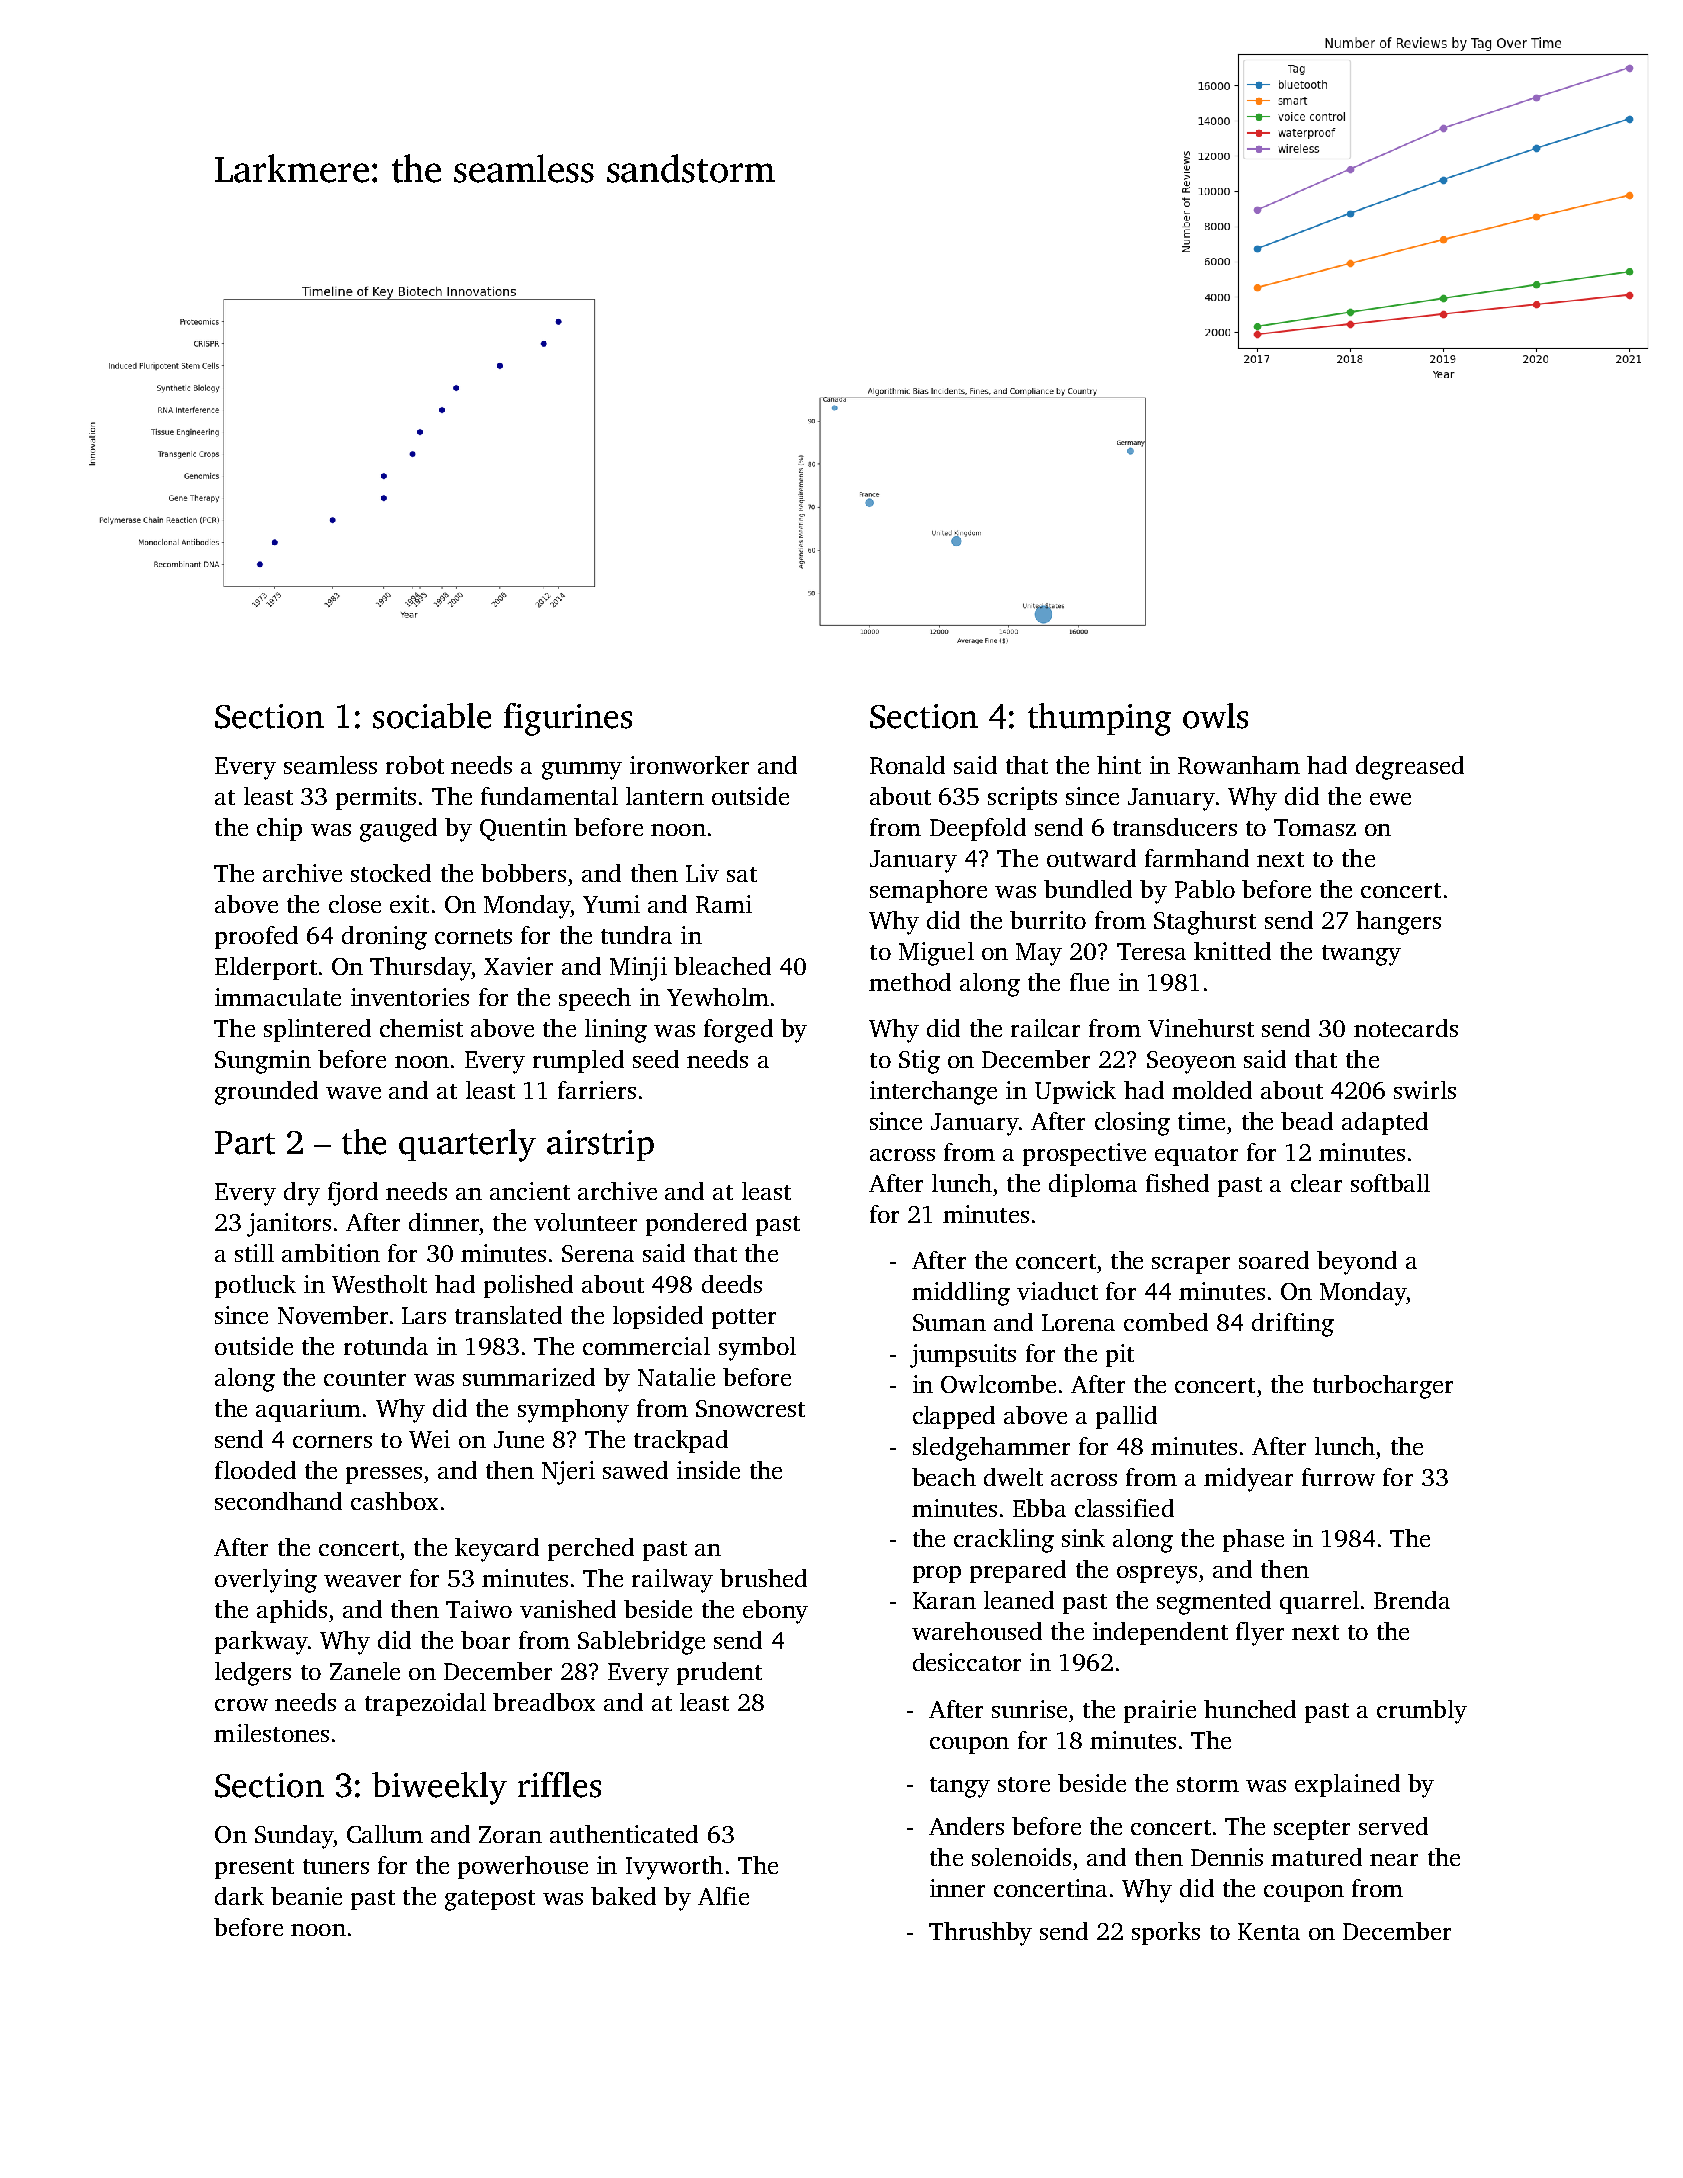 The image size is (1683, 2178). Describe the element at coordinates (1357, 1263) in the document. I see `beyond` at that location.
